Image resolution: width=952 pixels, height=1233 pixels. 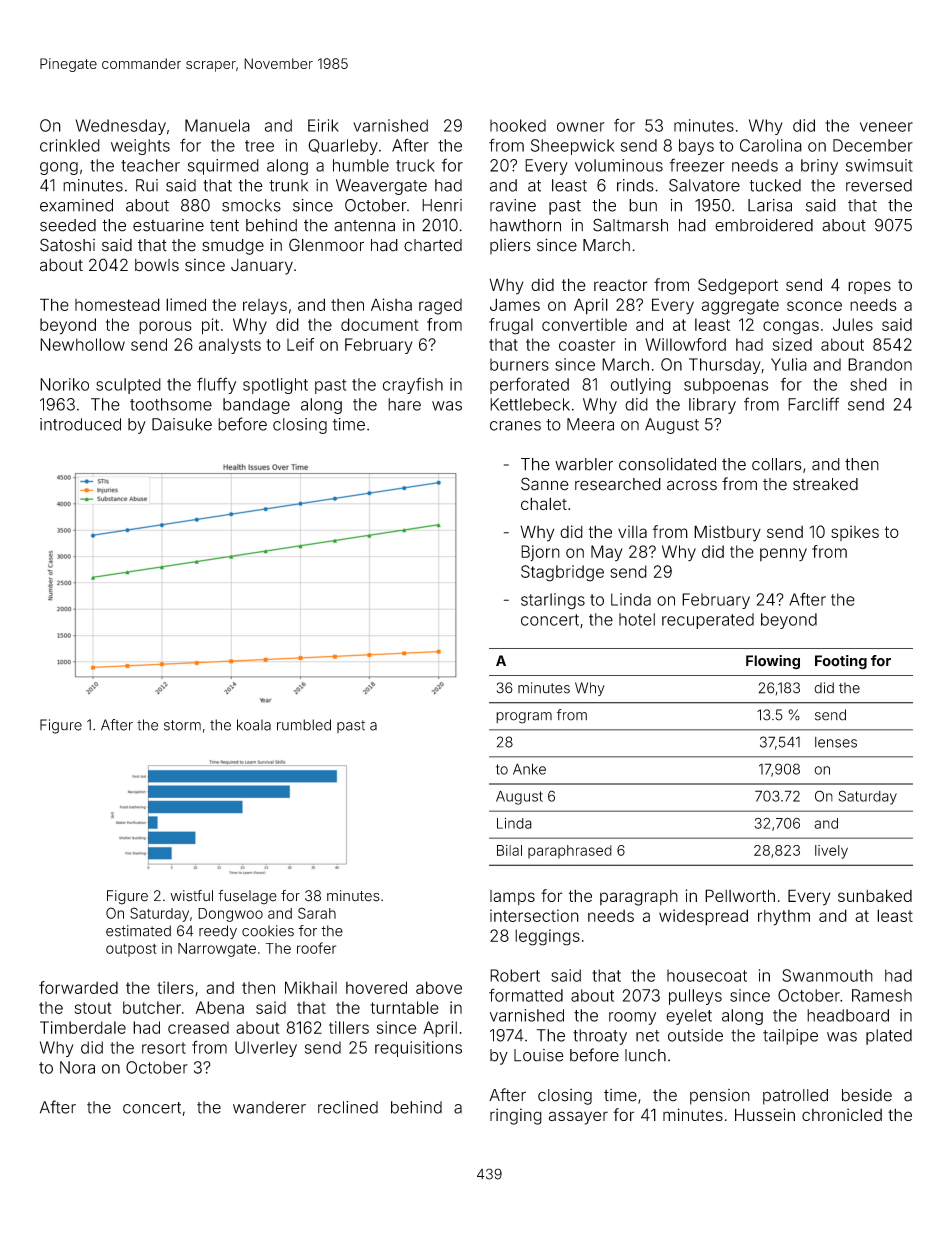 What do you see at coordinates (323, 125) in the screenshot?
I see `Eirik` at bounding box center [323, 125].
